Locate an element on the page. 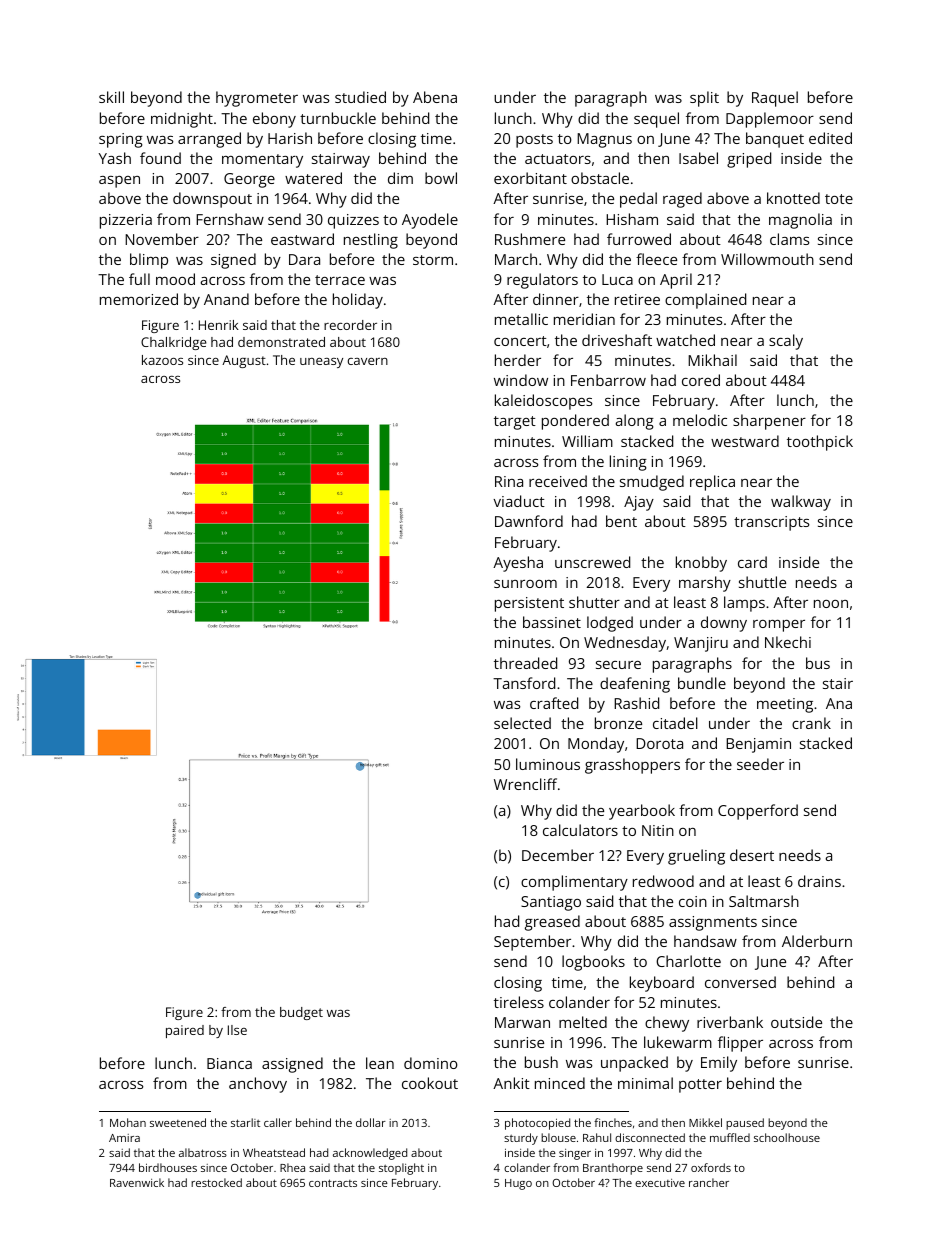 This image has height=1233, width=952. Benjamin is located at coordinates (758, 745).
